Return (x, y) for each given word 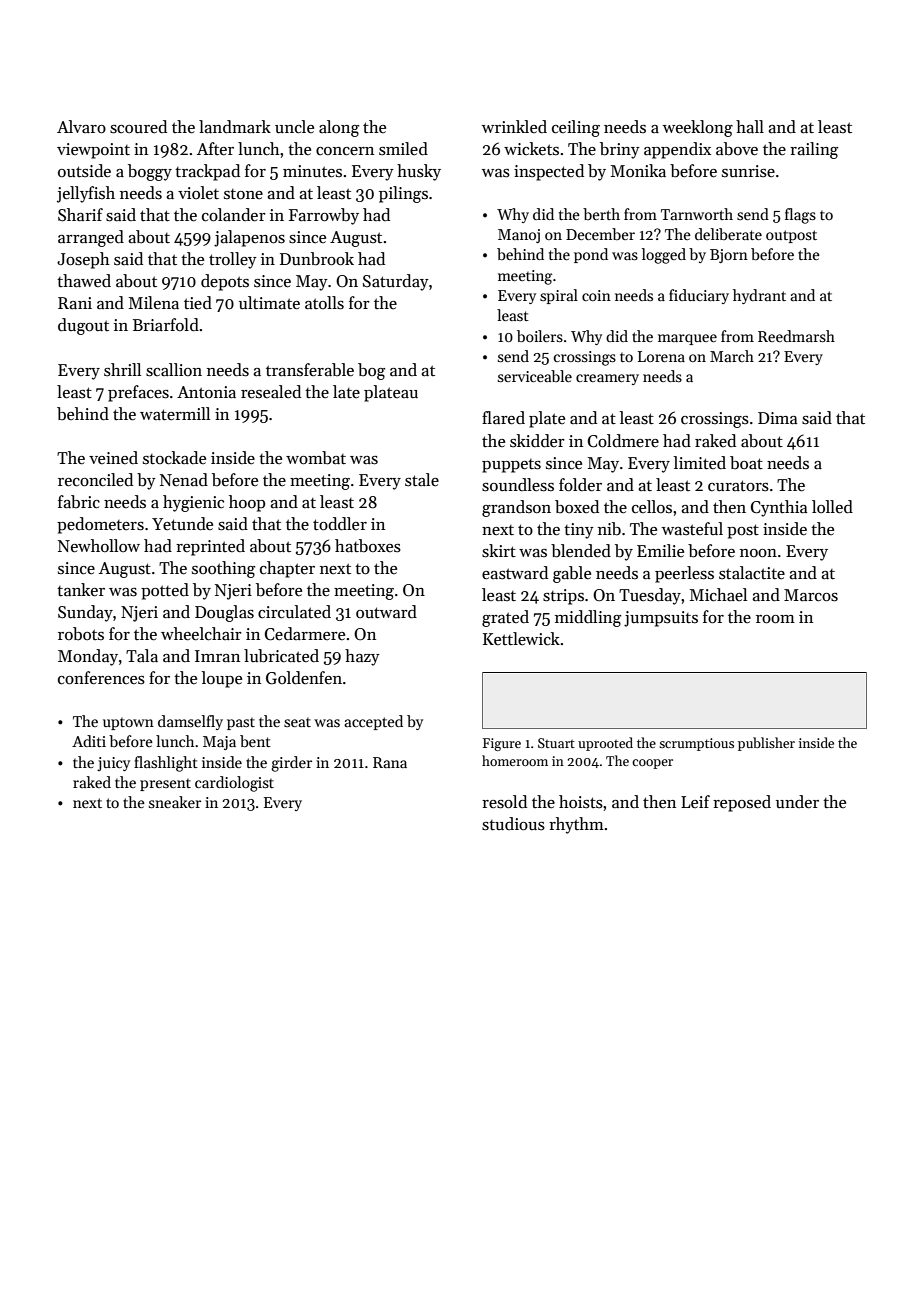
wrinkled (514, 126)
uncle (294, 127)
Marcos (811, 595)
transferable (310, 370)
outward (386, 612)
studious (513, 824)
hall (750, 127)
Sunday (85, 613)
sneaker (175, 802)
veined (113, 457)
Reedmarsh (796, 336)
